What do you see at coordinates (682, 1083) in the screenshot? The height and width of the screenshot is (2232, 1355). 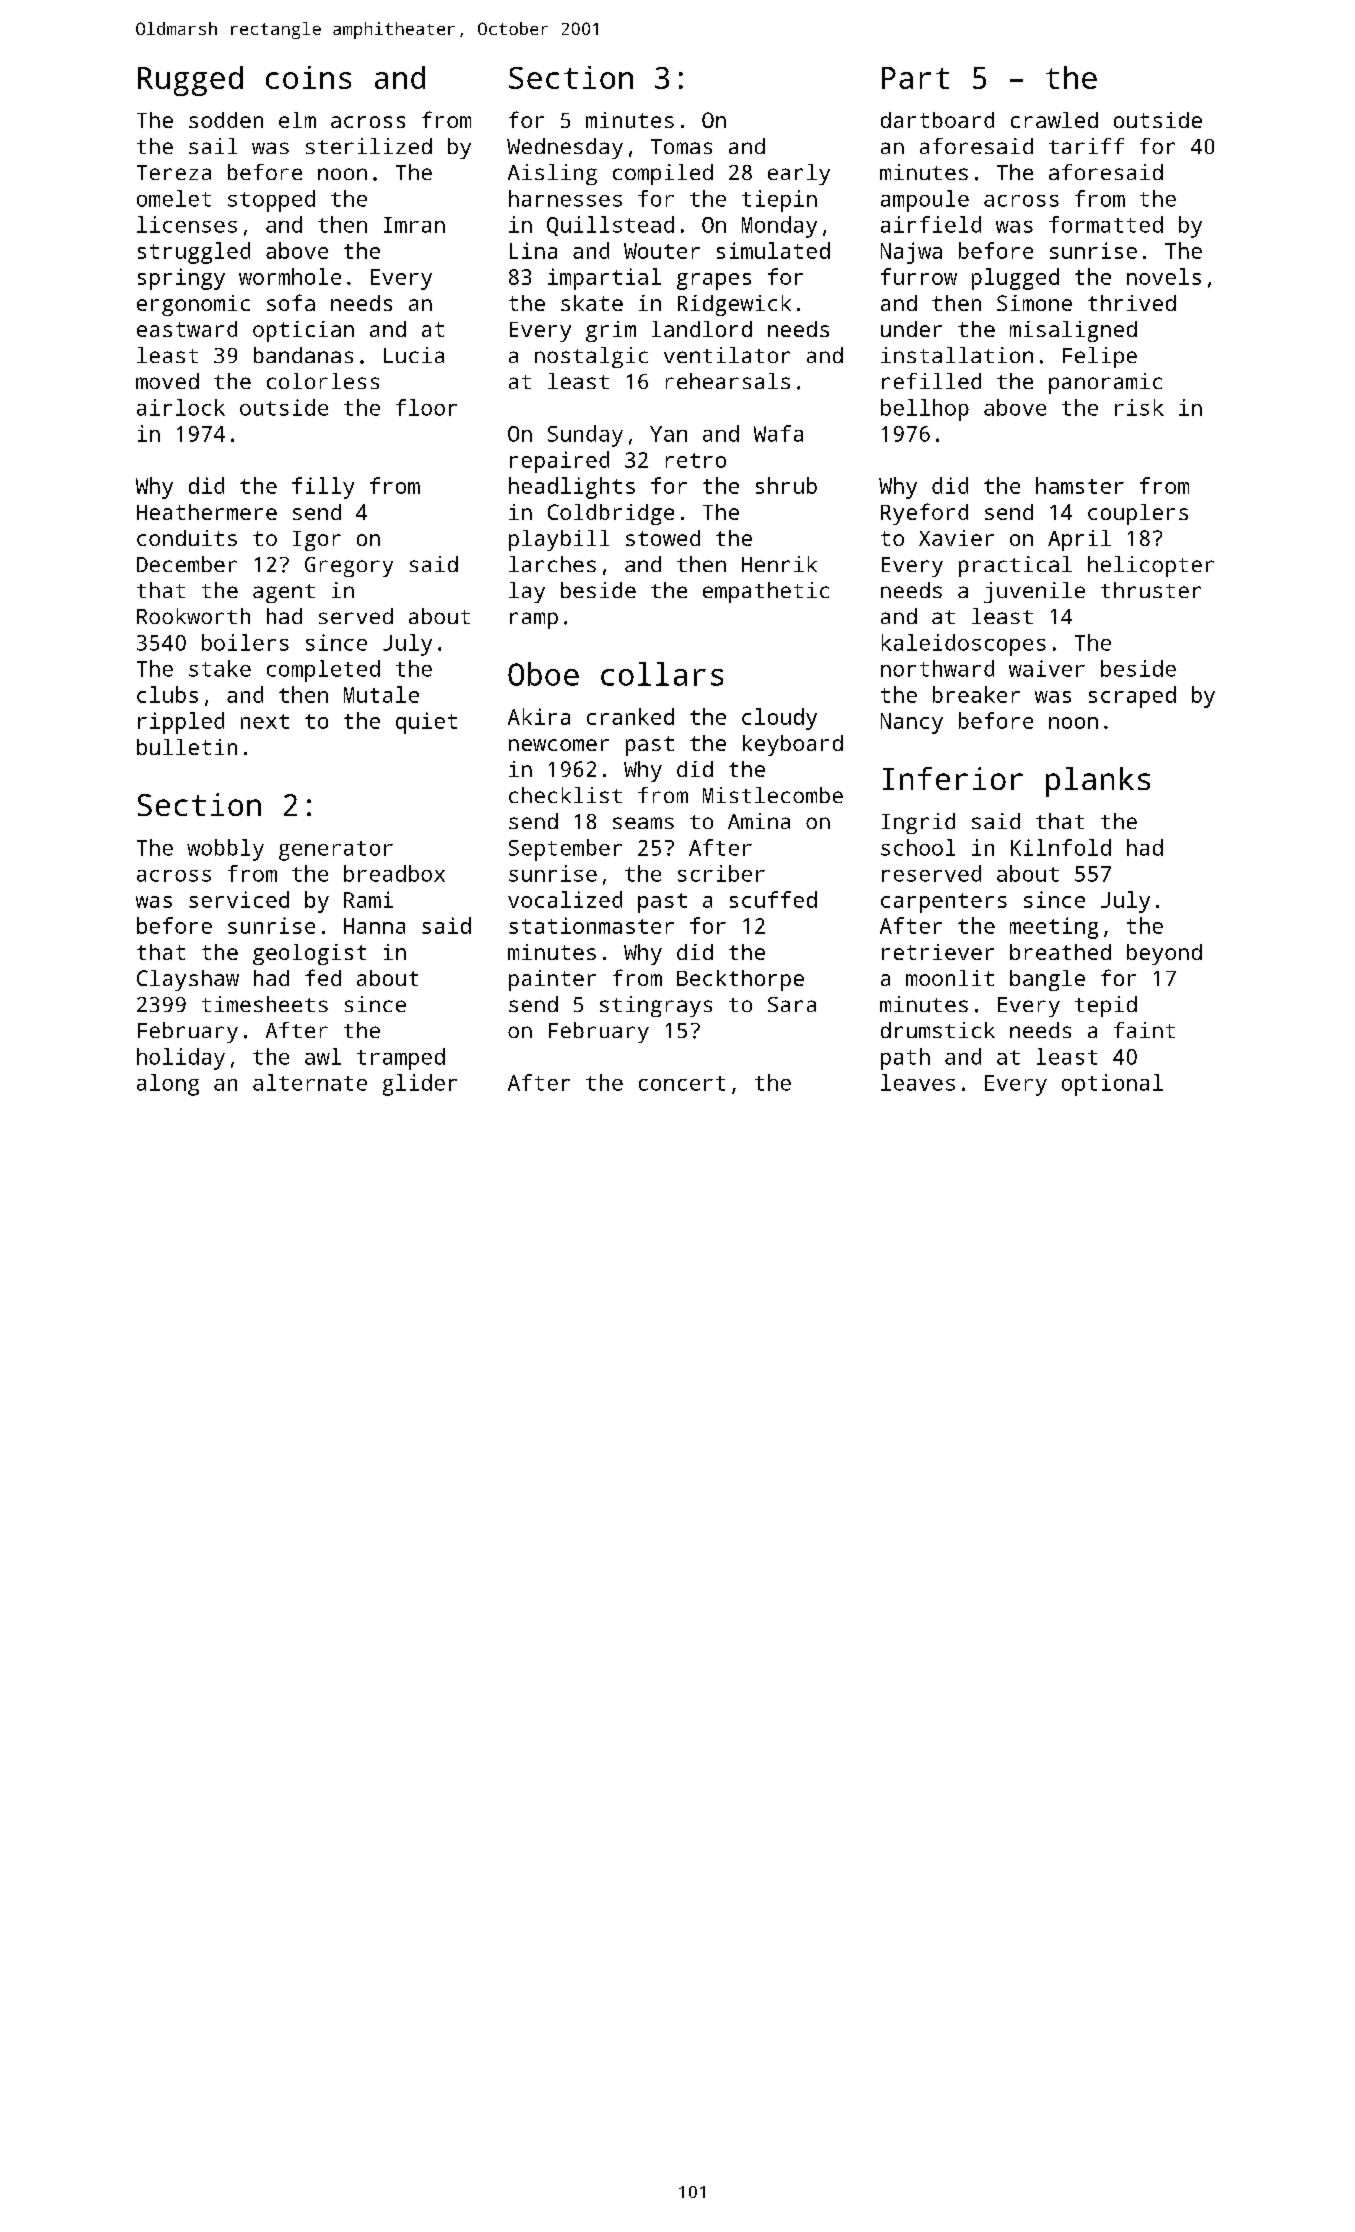 I see `concert` at bounding box center [682, 1083].
